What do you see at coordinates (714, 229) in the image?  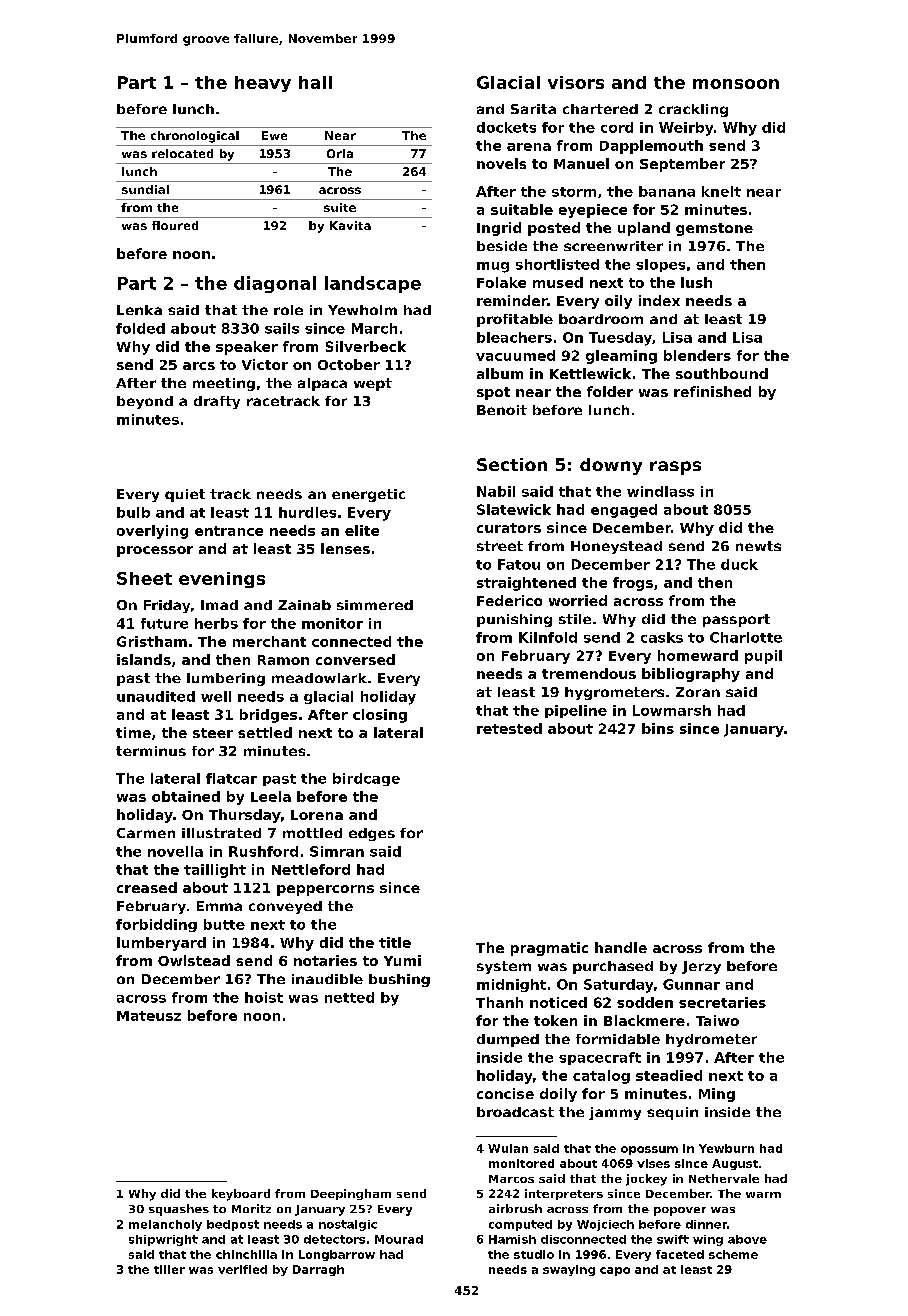 I see `gemstone` at bounding box center [714, 229].
